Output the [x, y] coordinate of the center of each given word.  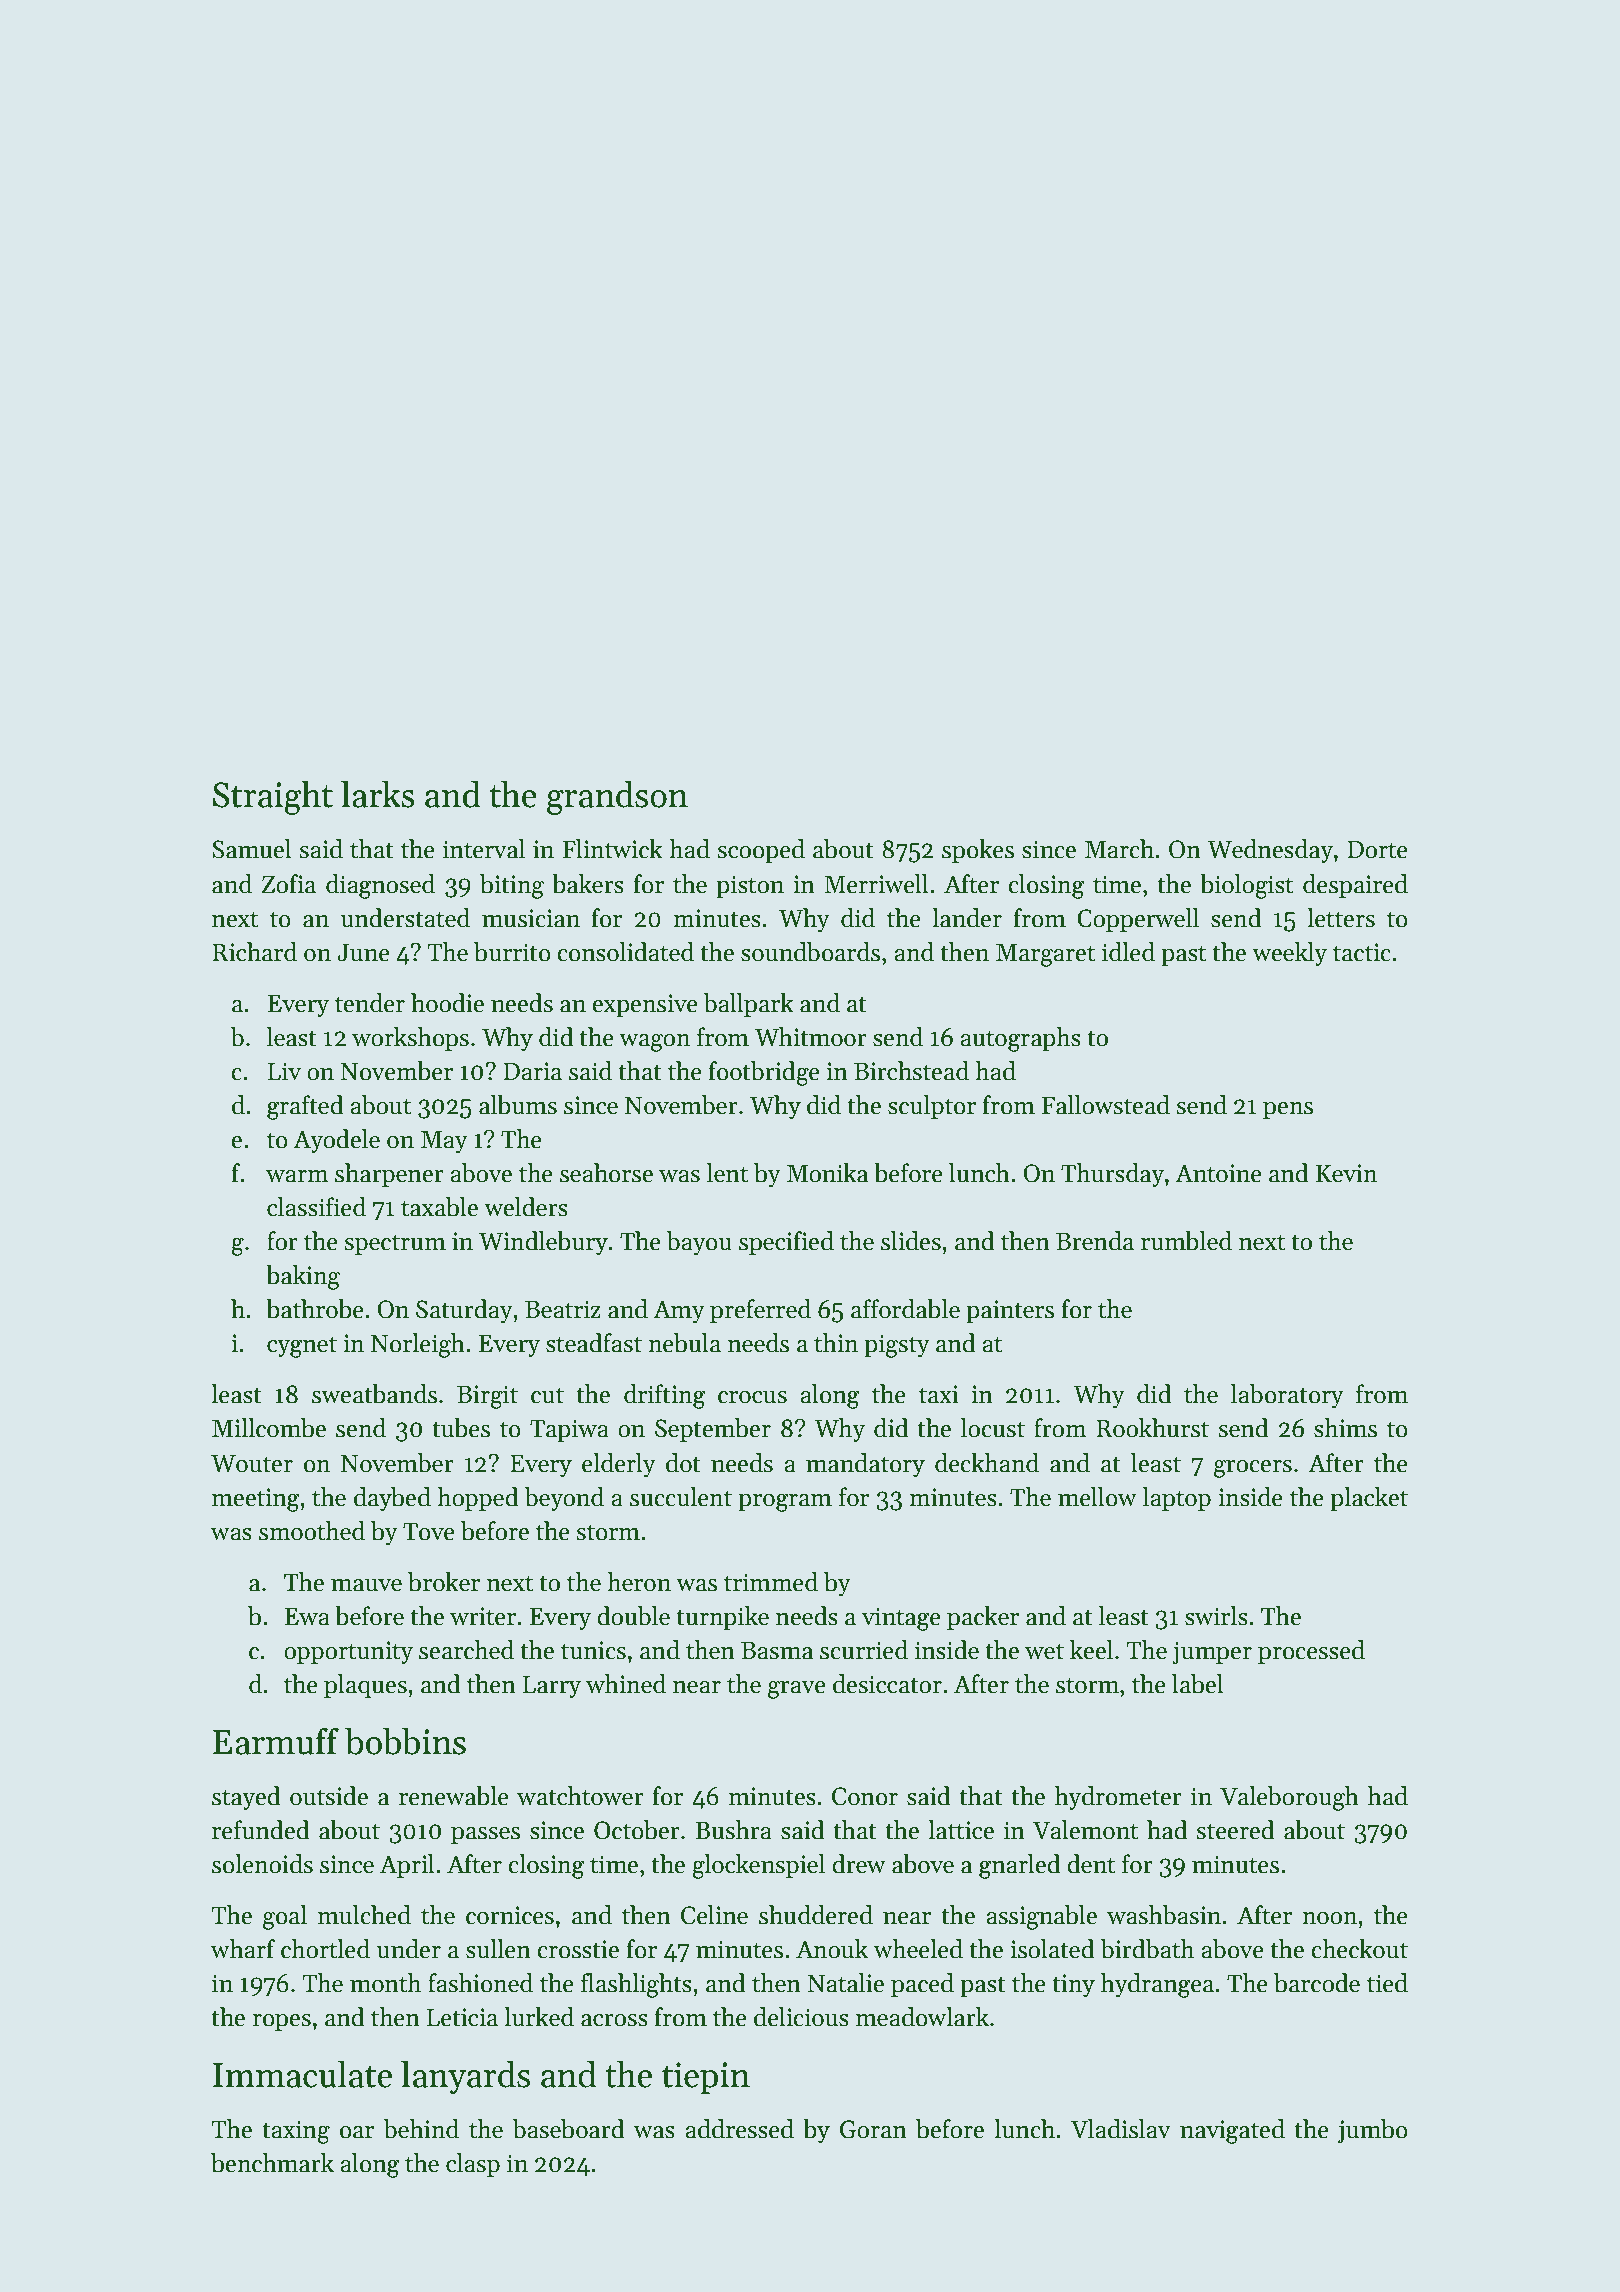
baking [303, 1277]
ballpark [748, 1005]
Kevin [1346, 1173]
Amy [679, 1311]
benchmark [272, 2163]
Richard [254, 952]
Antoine [1218, 1173]
